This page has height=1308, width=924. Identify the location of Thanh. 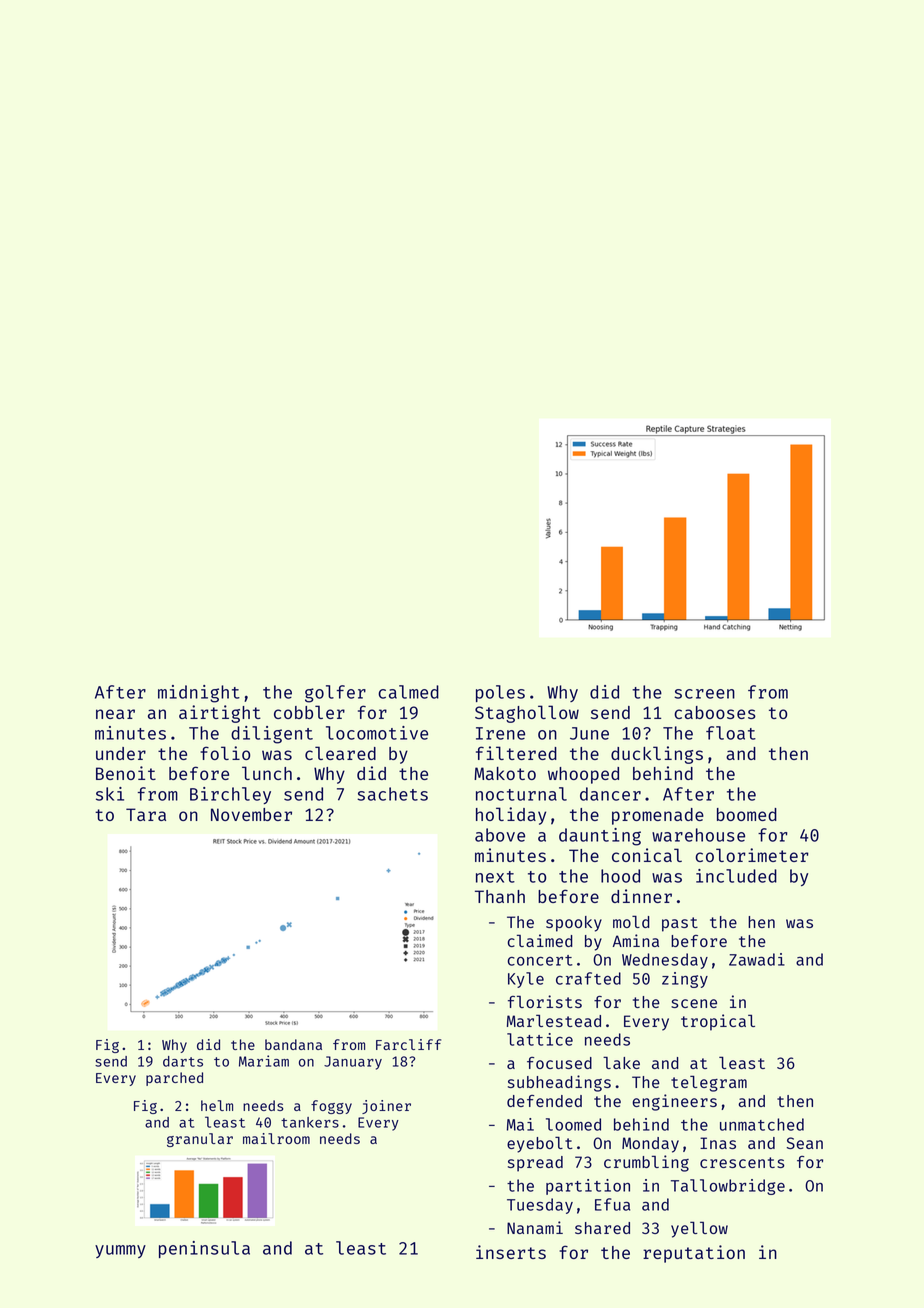
(500, 896).
